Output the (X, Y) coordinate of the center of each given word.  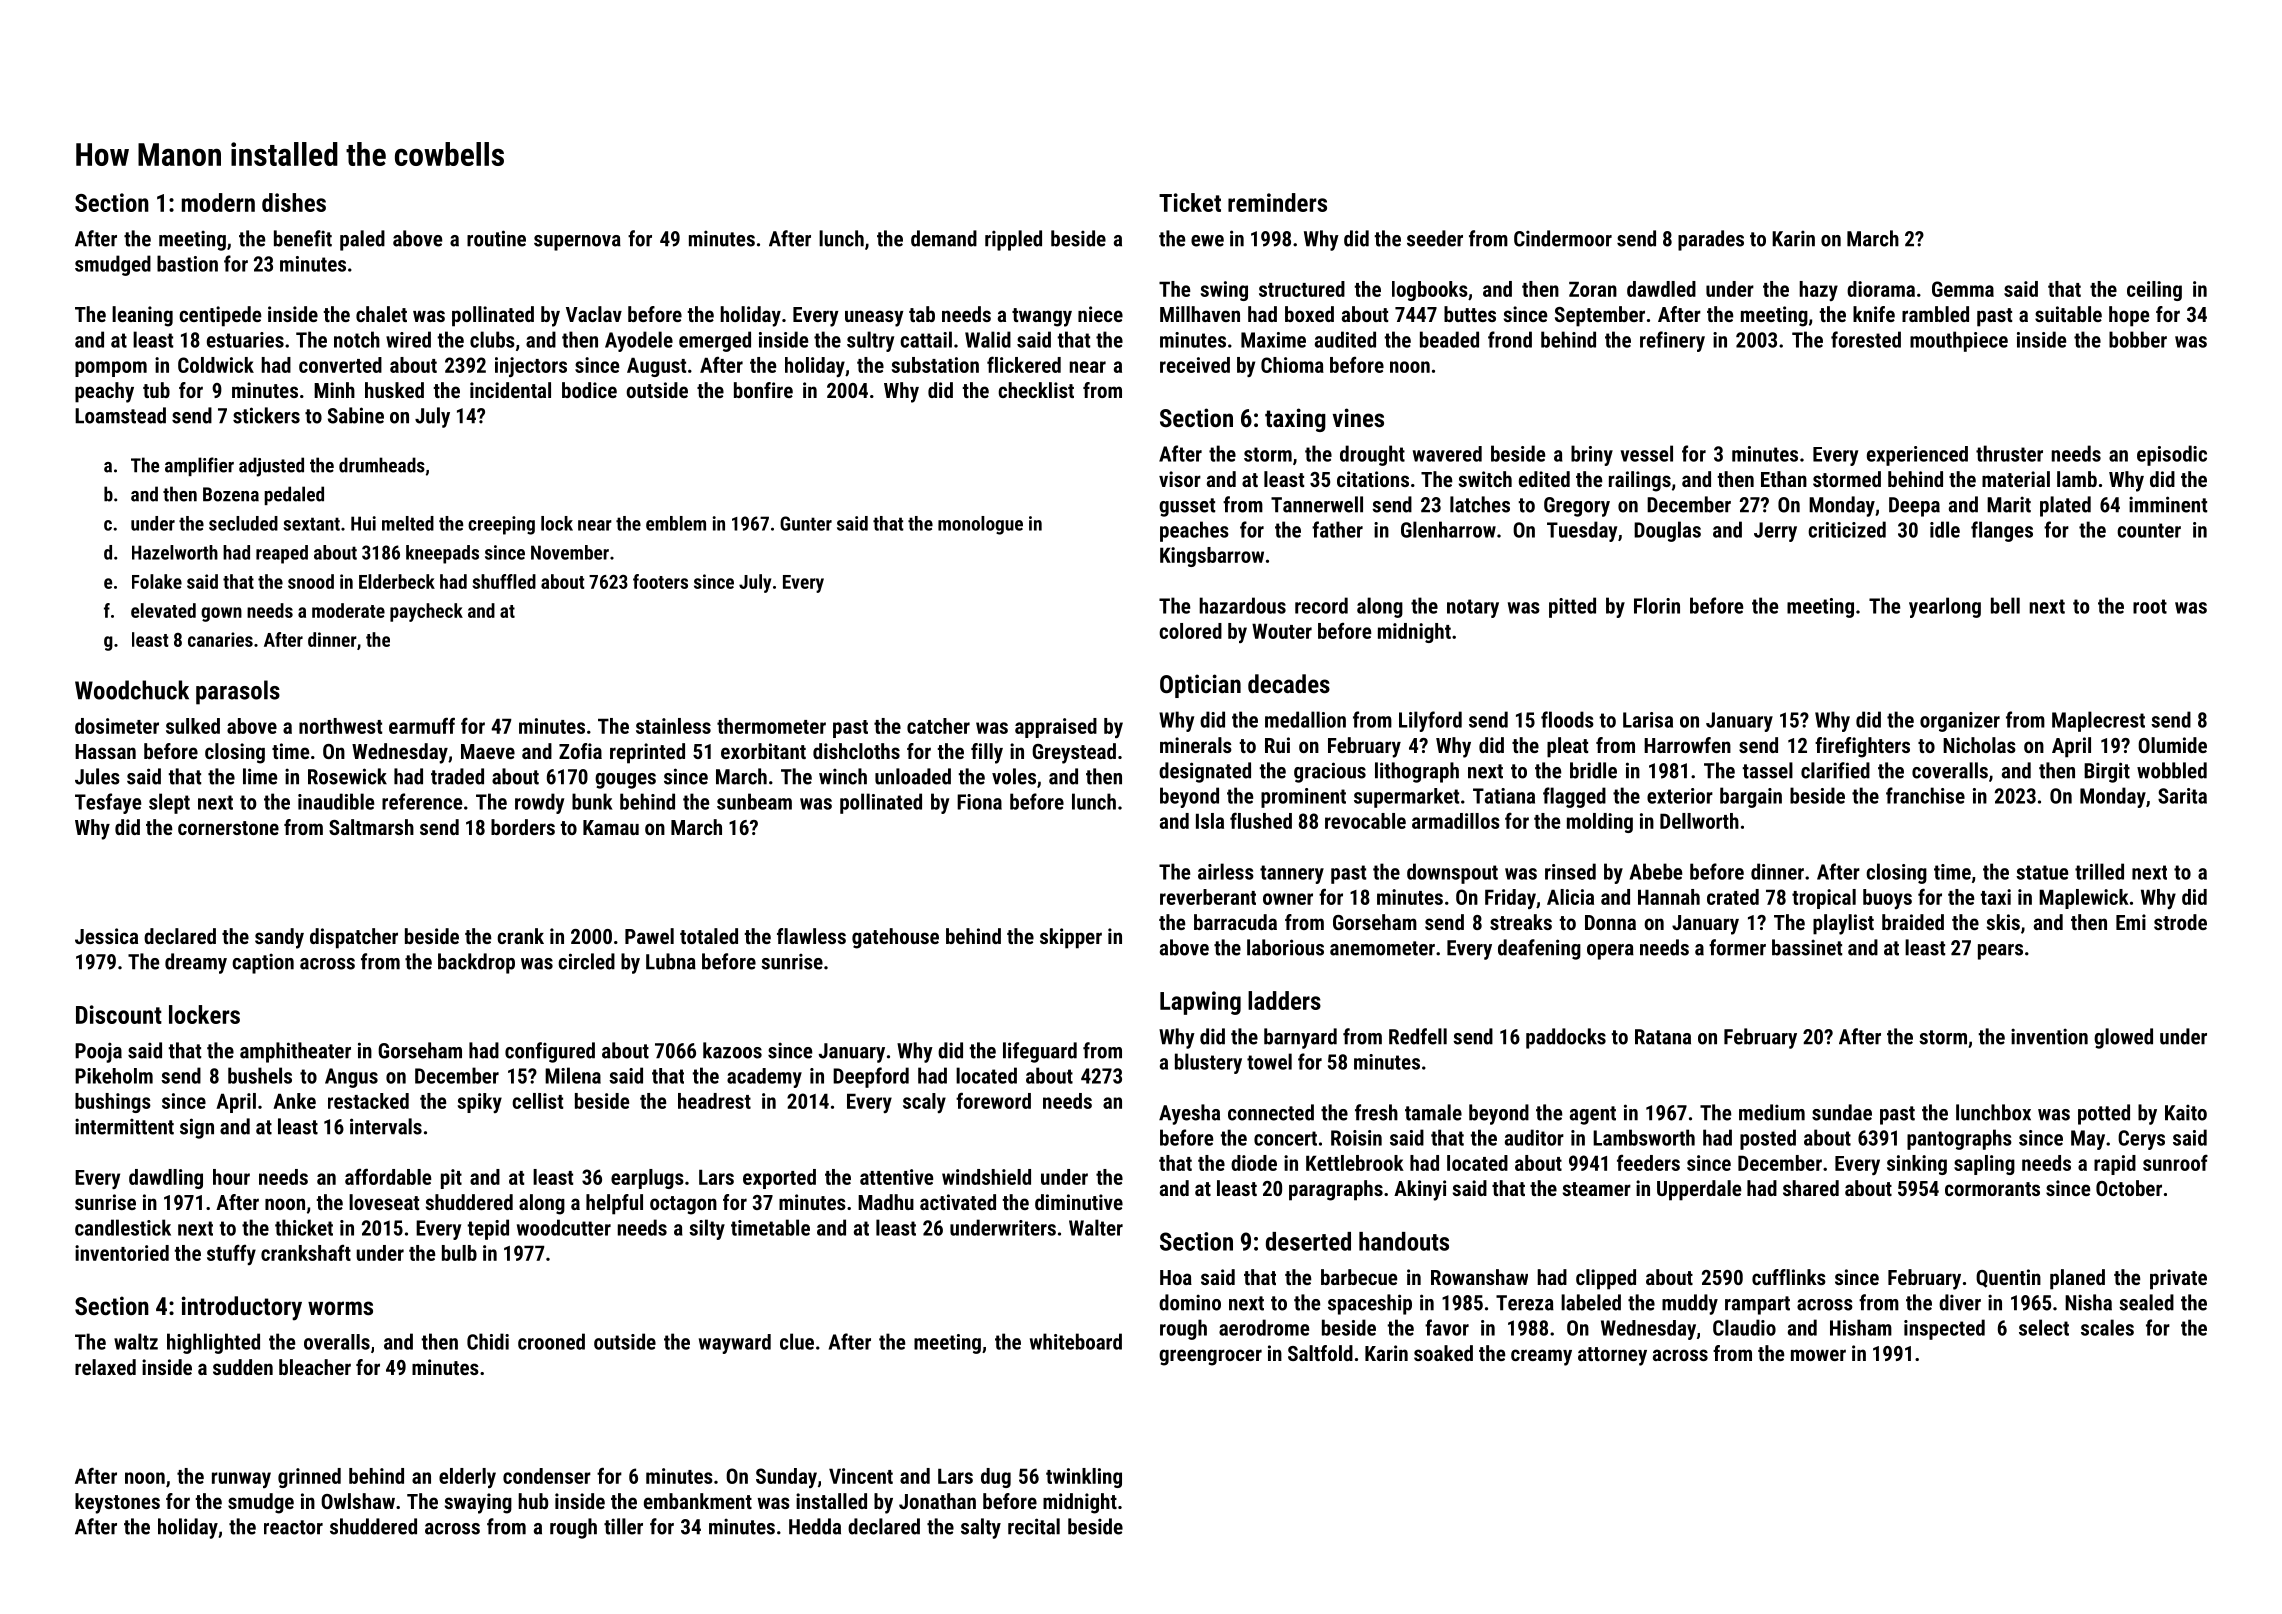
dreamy (196, 963)
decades (1289, 683)
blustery (1208, 1063)
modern (218, 202)
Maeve (488, 751)
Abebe (1656, 871)
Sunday (786, 1478)
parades (1711, 240)
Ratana (1663, 1037)
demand (944, 238)
